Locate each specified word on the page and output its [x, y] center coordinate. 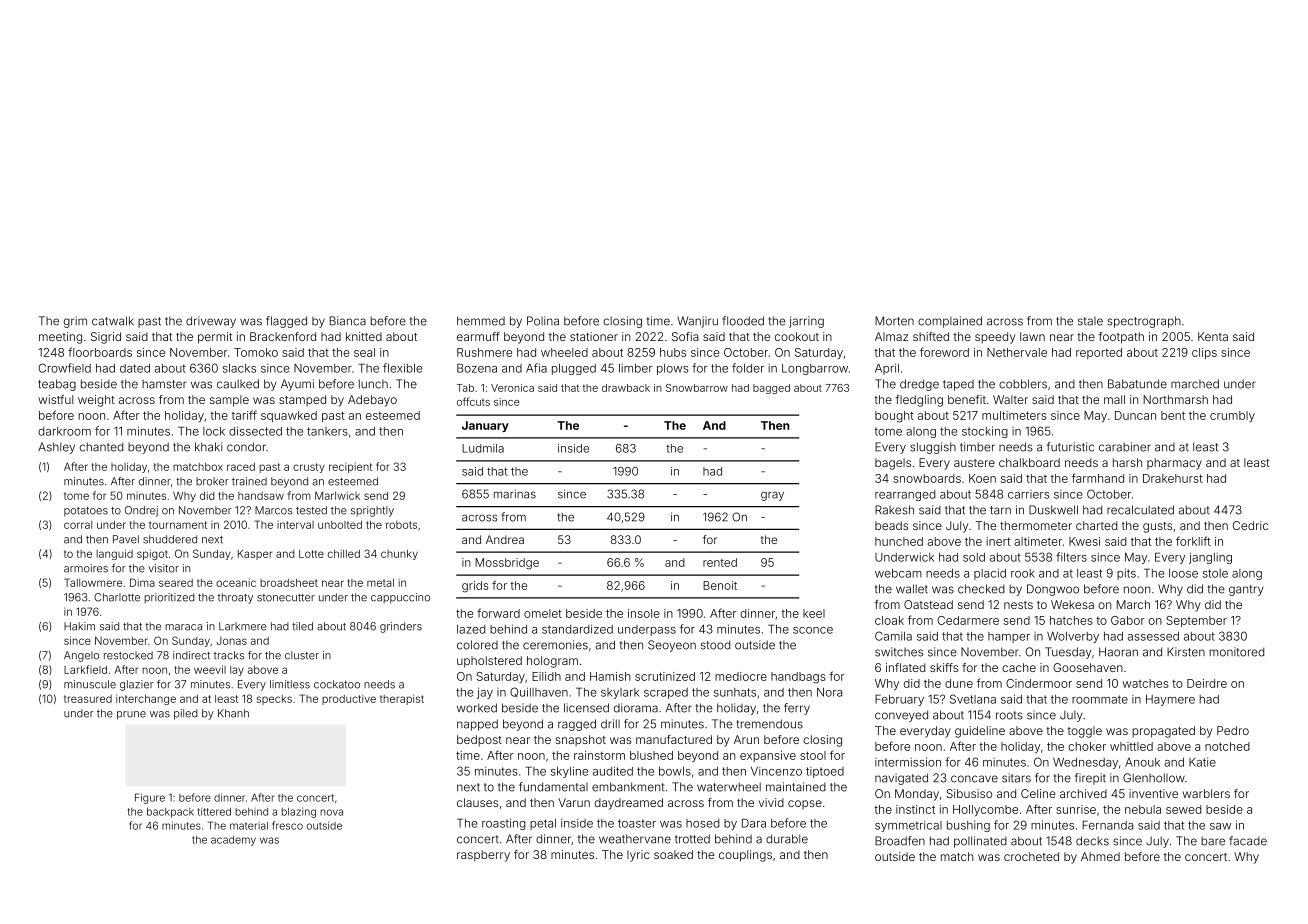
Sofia [685, 336]
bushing [968, 826]
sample [229, 401]
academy [233, 841]
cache [1019, 667]
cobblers [1023, 384]
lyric [638, 856]
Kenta [1213, 336]
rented [720, 562]
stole [1215, 573]
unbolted [340, 525]
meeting [60, 338]
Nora [829, 692]
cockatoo [337, 684]
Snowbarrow [697, 388]
